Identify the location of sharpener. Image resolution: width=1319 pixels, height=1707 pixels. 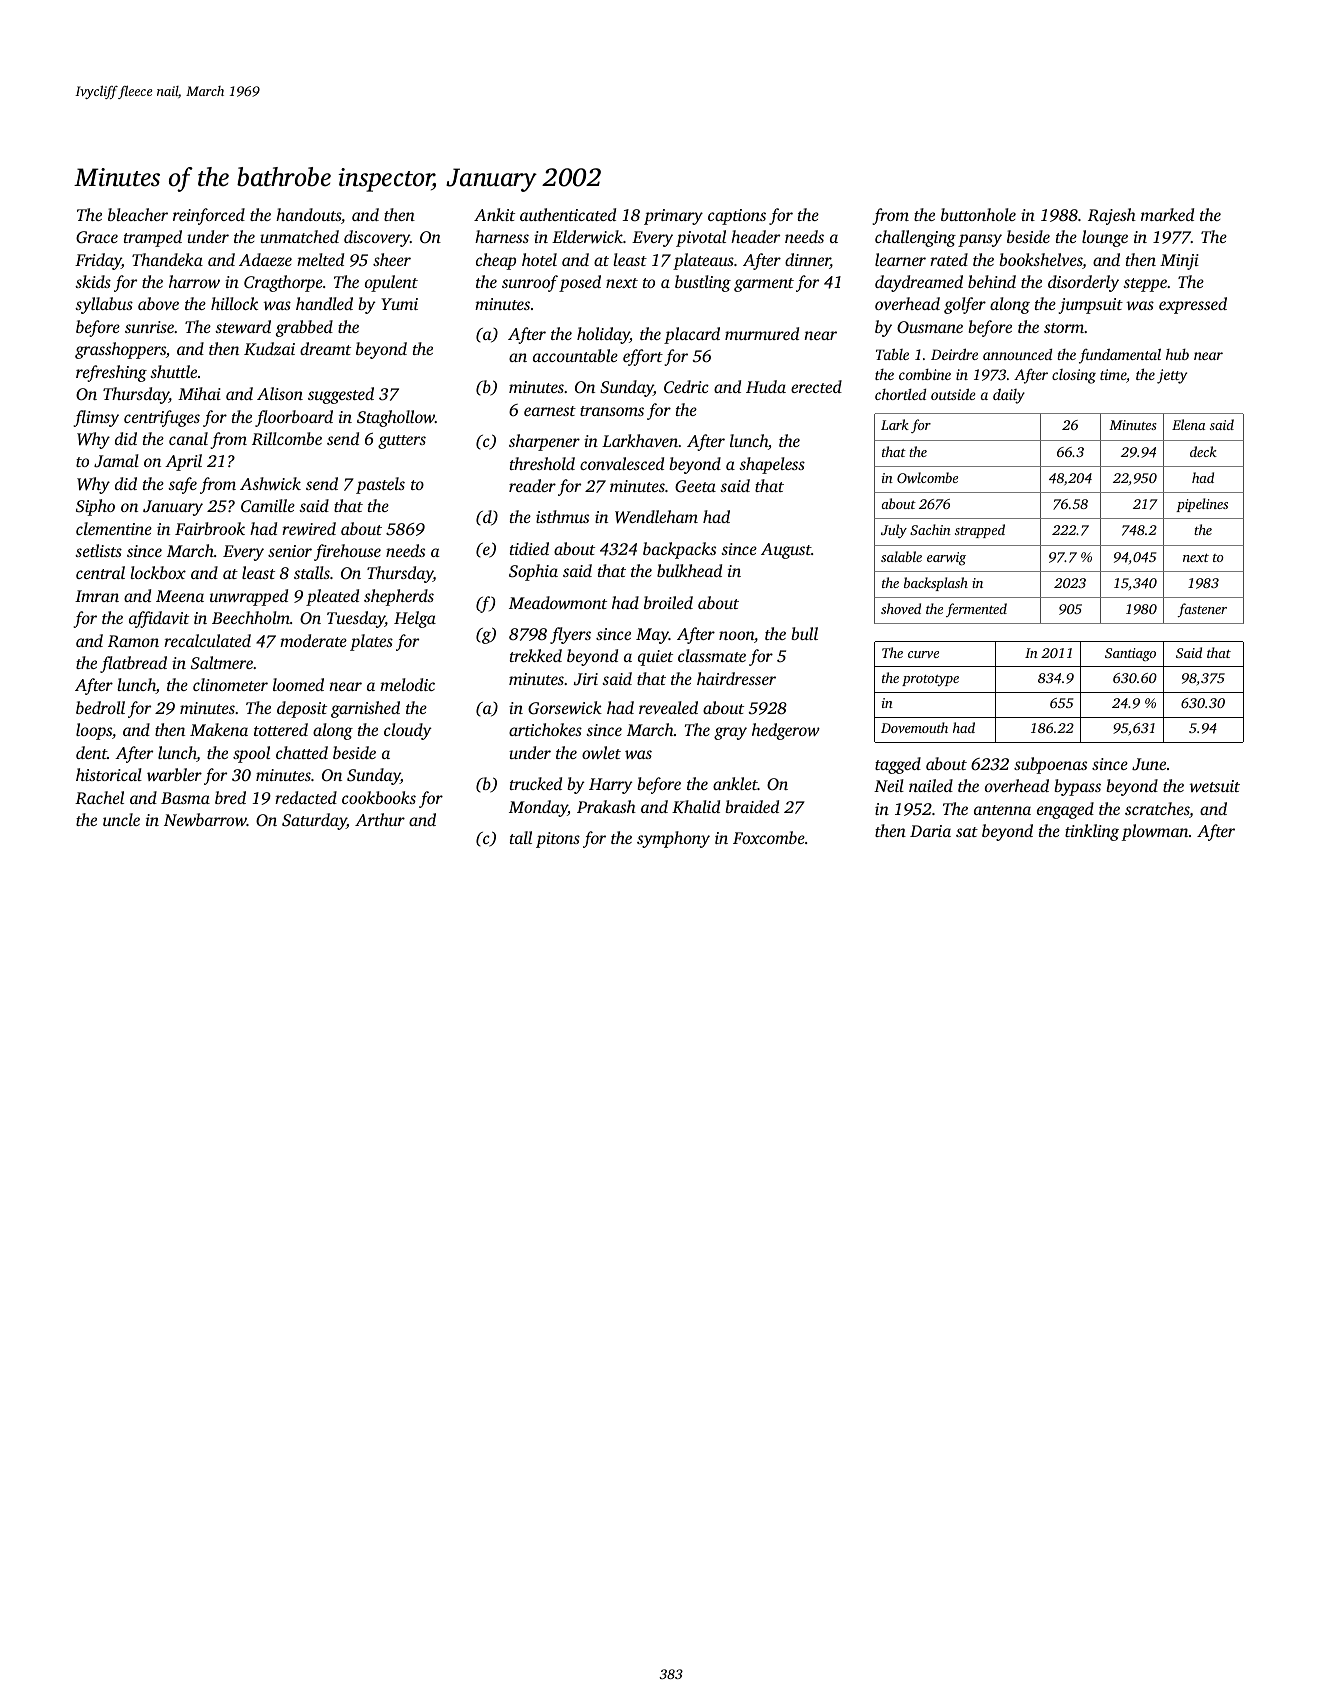
(544, 442).
